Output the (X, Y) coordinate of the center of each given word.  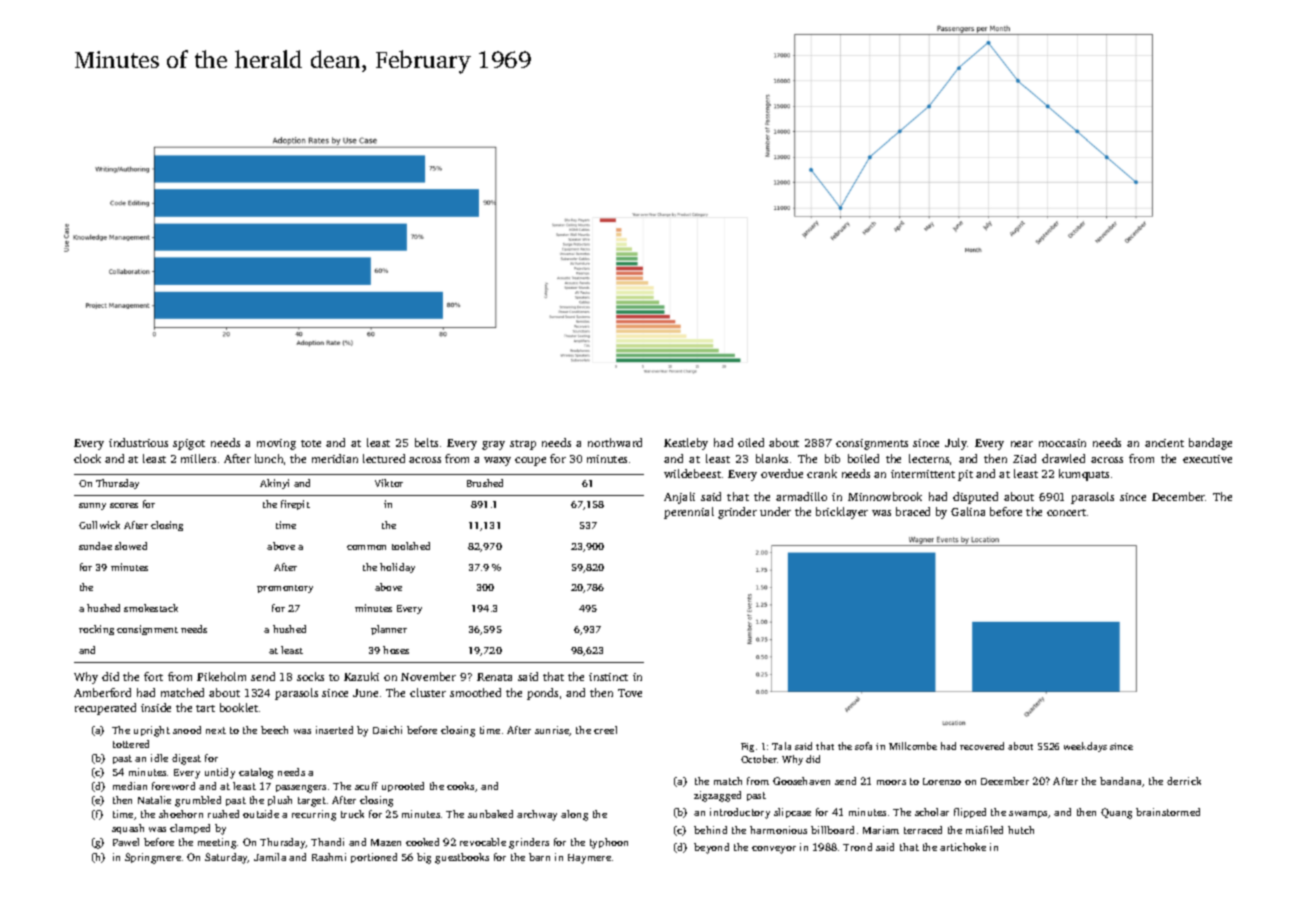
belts (426, 442)
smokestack (151, 608)
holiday (397, 568)
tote (311, 443)
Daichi (387, 730)
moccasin (1062, 443)
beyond (711, 848)
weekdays (1085, 747)
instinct (608, 677)
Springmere (153, 858)
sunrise (552, 731)
